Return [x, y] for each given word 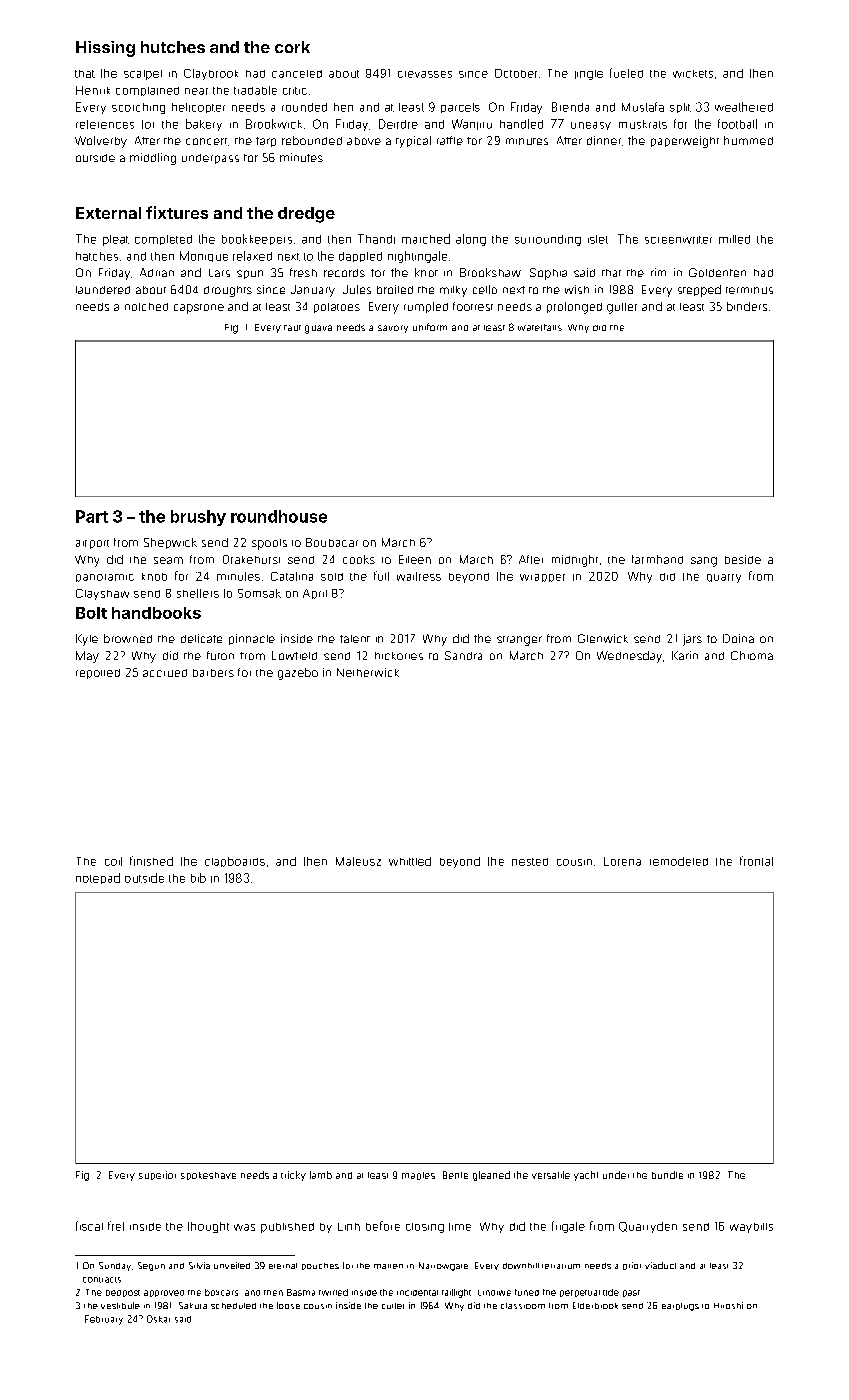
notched [146, 307]
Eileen [415, 559]
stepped [699, 291]
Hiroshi [728, 1305]
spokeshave [208, 1176]
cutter [393, 1306]
